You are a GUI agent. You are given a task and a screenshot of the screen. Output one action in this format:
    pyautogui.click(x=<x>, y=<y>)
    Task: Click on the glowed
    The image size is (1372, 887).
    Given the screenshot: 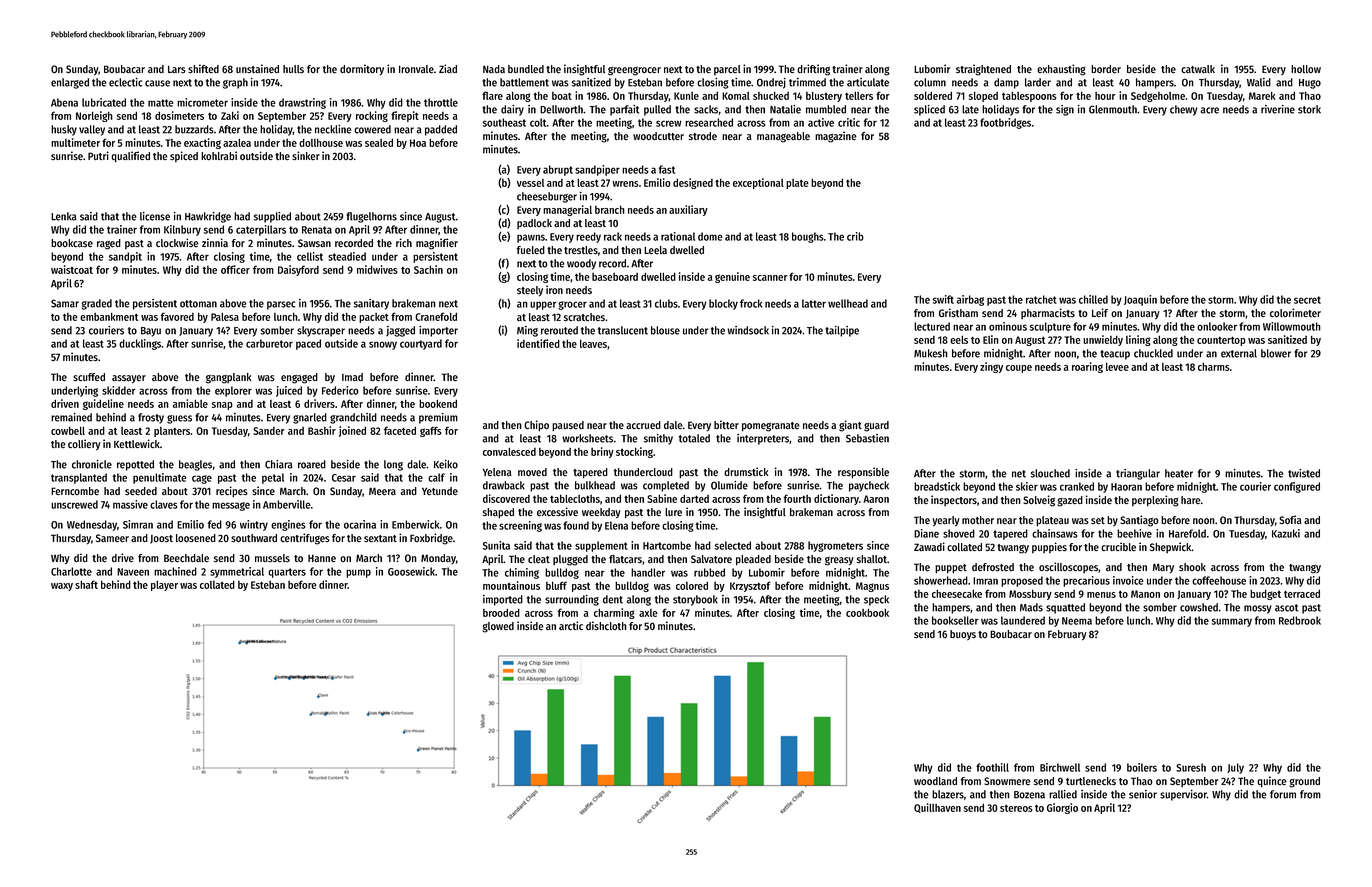 What is the action you would take?
    pyautogui.click(x=498, y=627)
